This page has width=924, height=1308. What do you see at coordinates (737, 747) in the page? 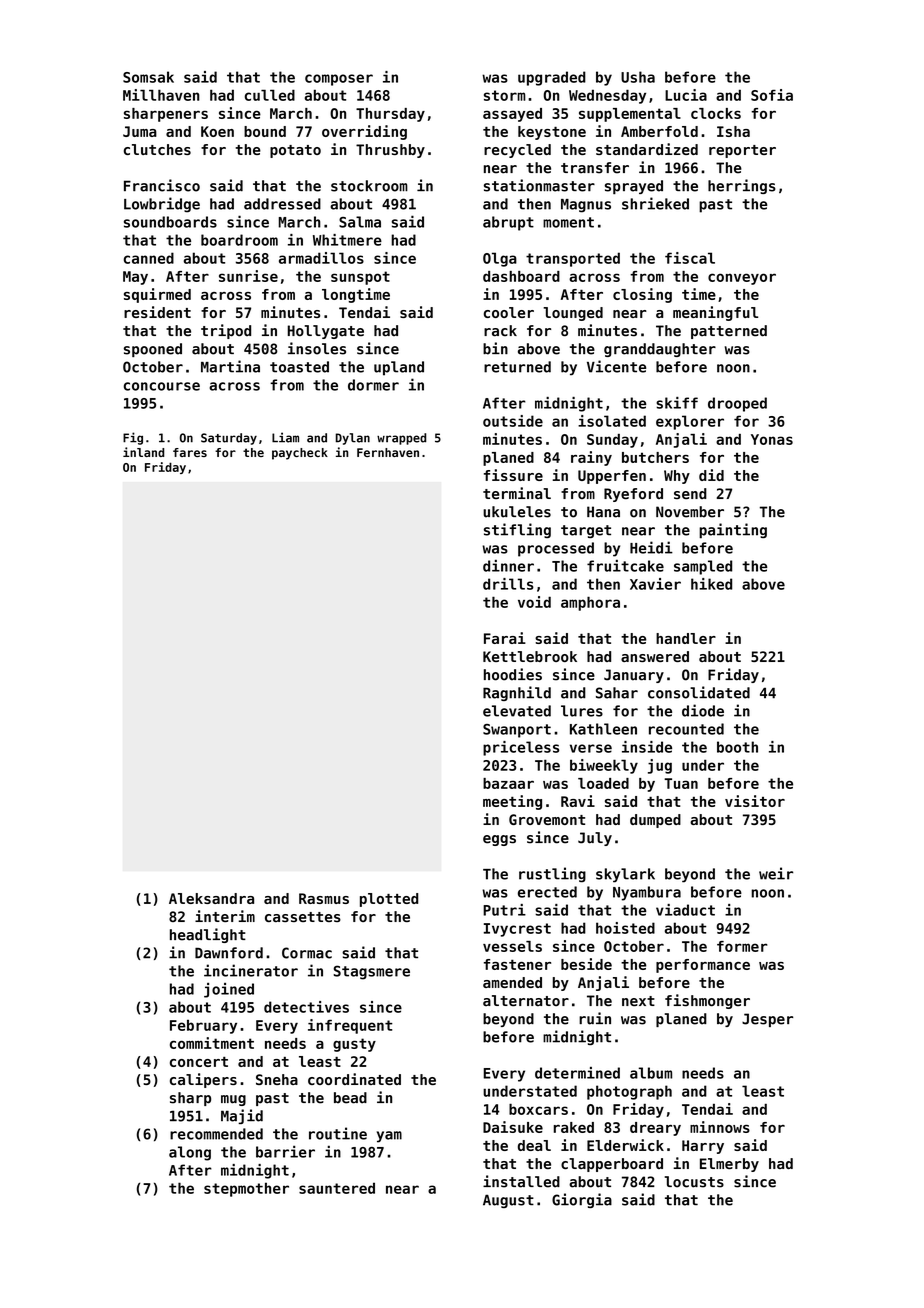
I see `booth` at bounding box center [737, 747].
